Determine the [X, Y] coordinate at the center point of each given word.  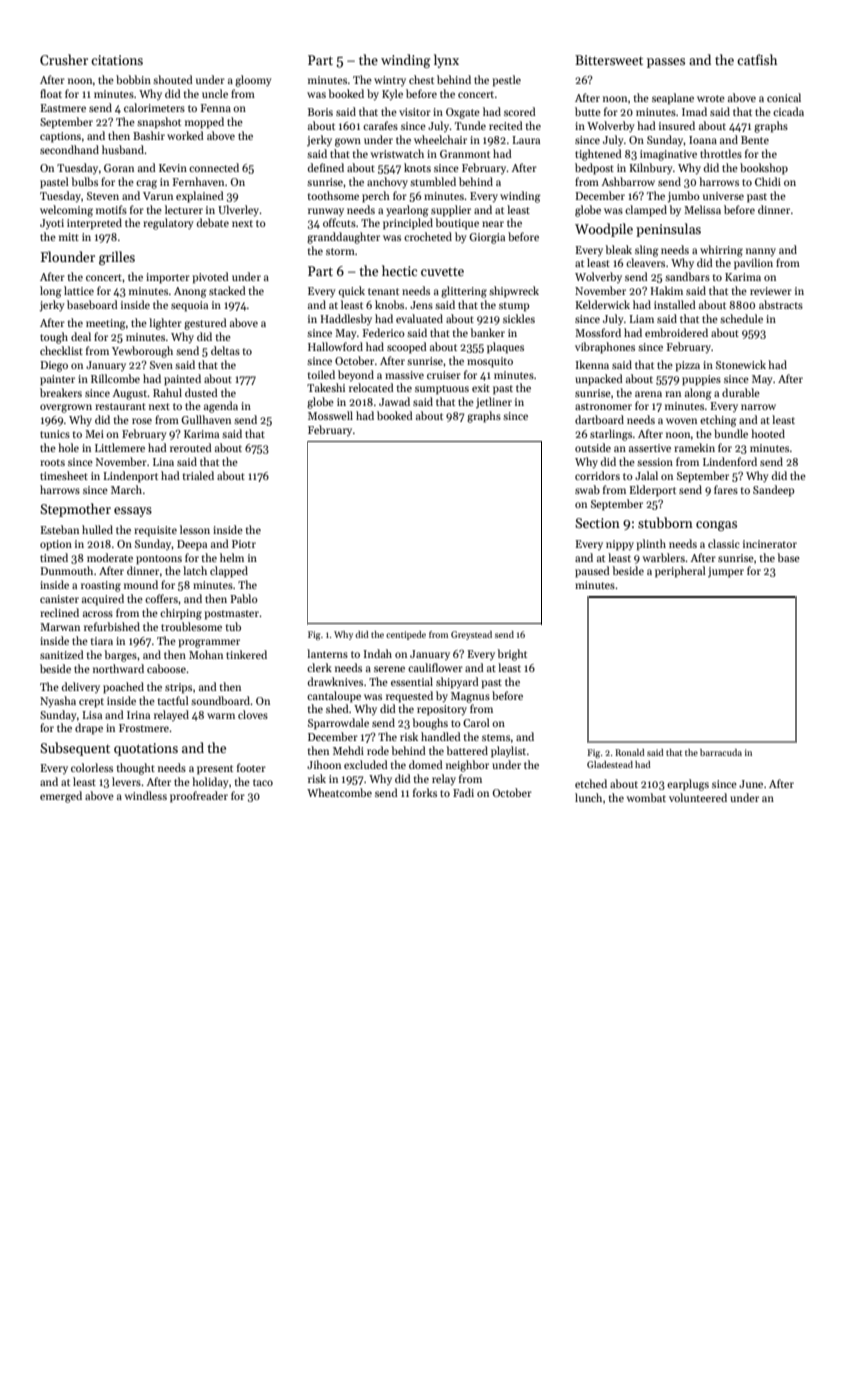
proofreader [199, 797]
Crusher [64, 59]
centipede [406, 635]
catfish [757, 59]
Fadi [463, 792]
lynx [446, 61]
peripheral [680, 572]
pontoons [159, 560]
